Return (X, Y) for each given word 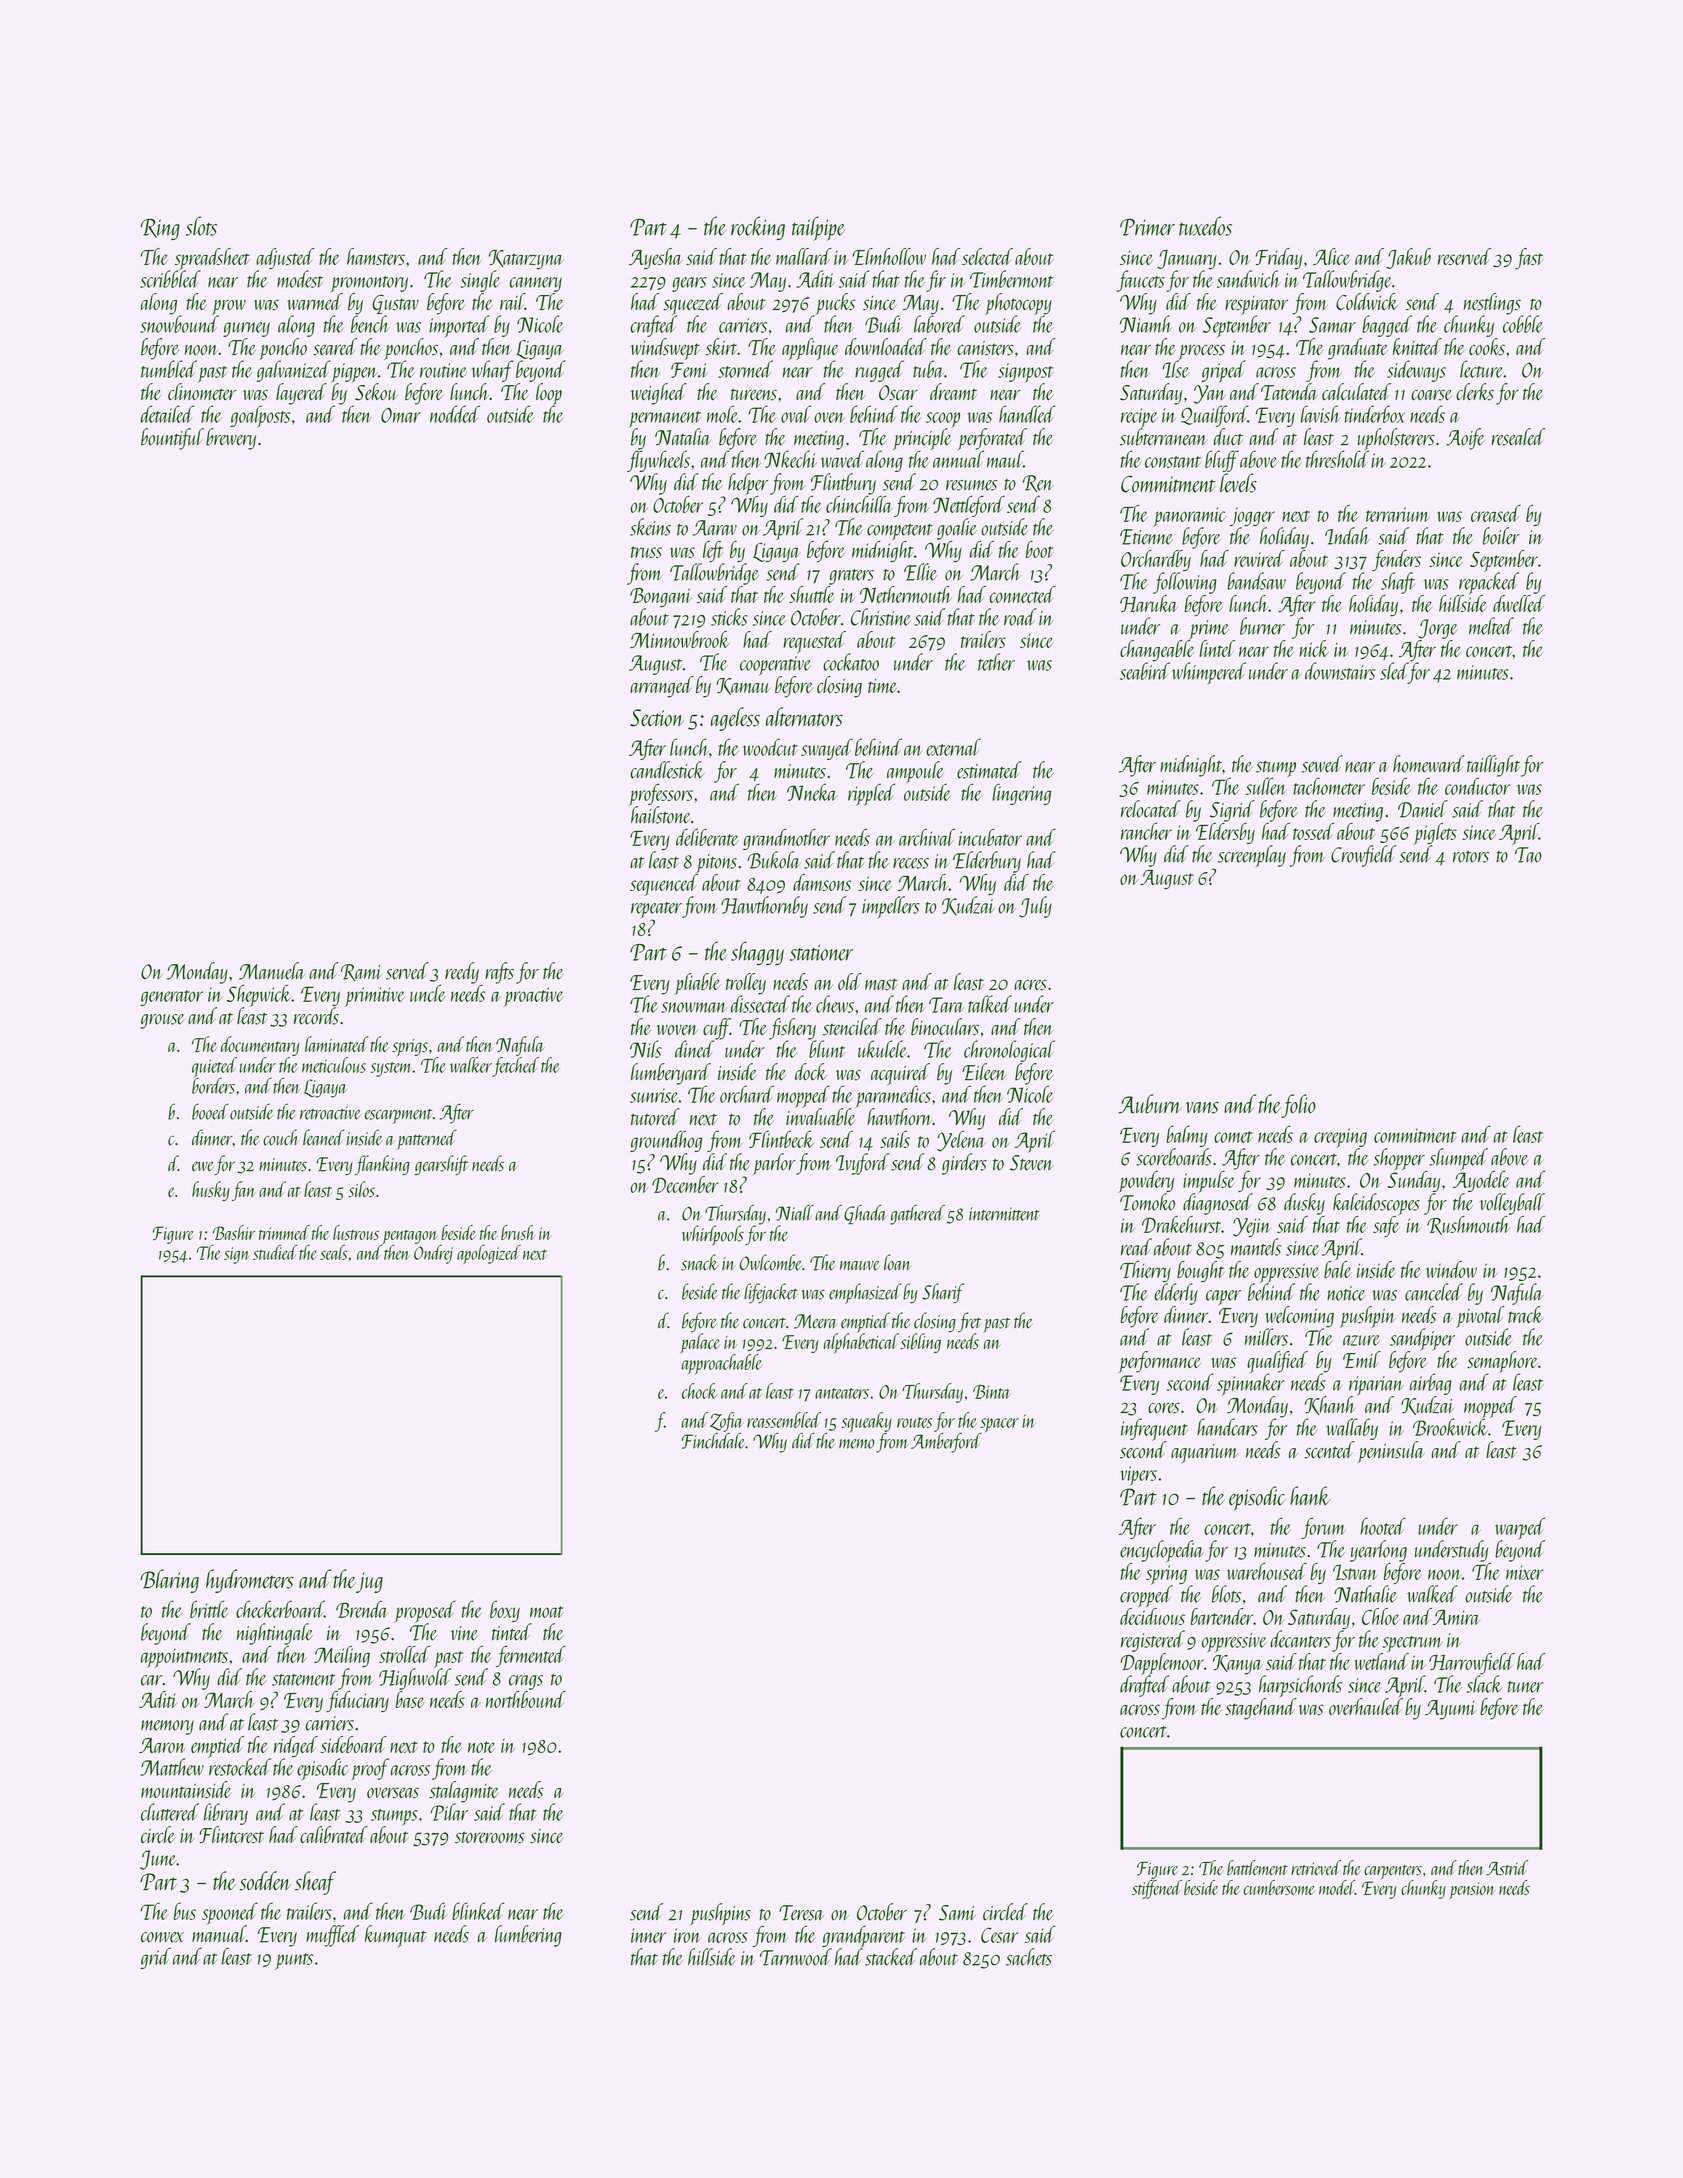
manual (219, 1933)
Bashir (234, 1232)
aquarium (1204, 1453)
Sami (957, 1913)
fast (1529, 259)
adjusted (285, 259)
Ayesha (655, 259)
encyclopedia (1162, 1551)
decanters (1300, 1639)
